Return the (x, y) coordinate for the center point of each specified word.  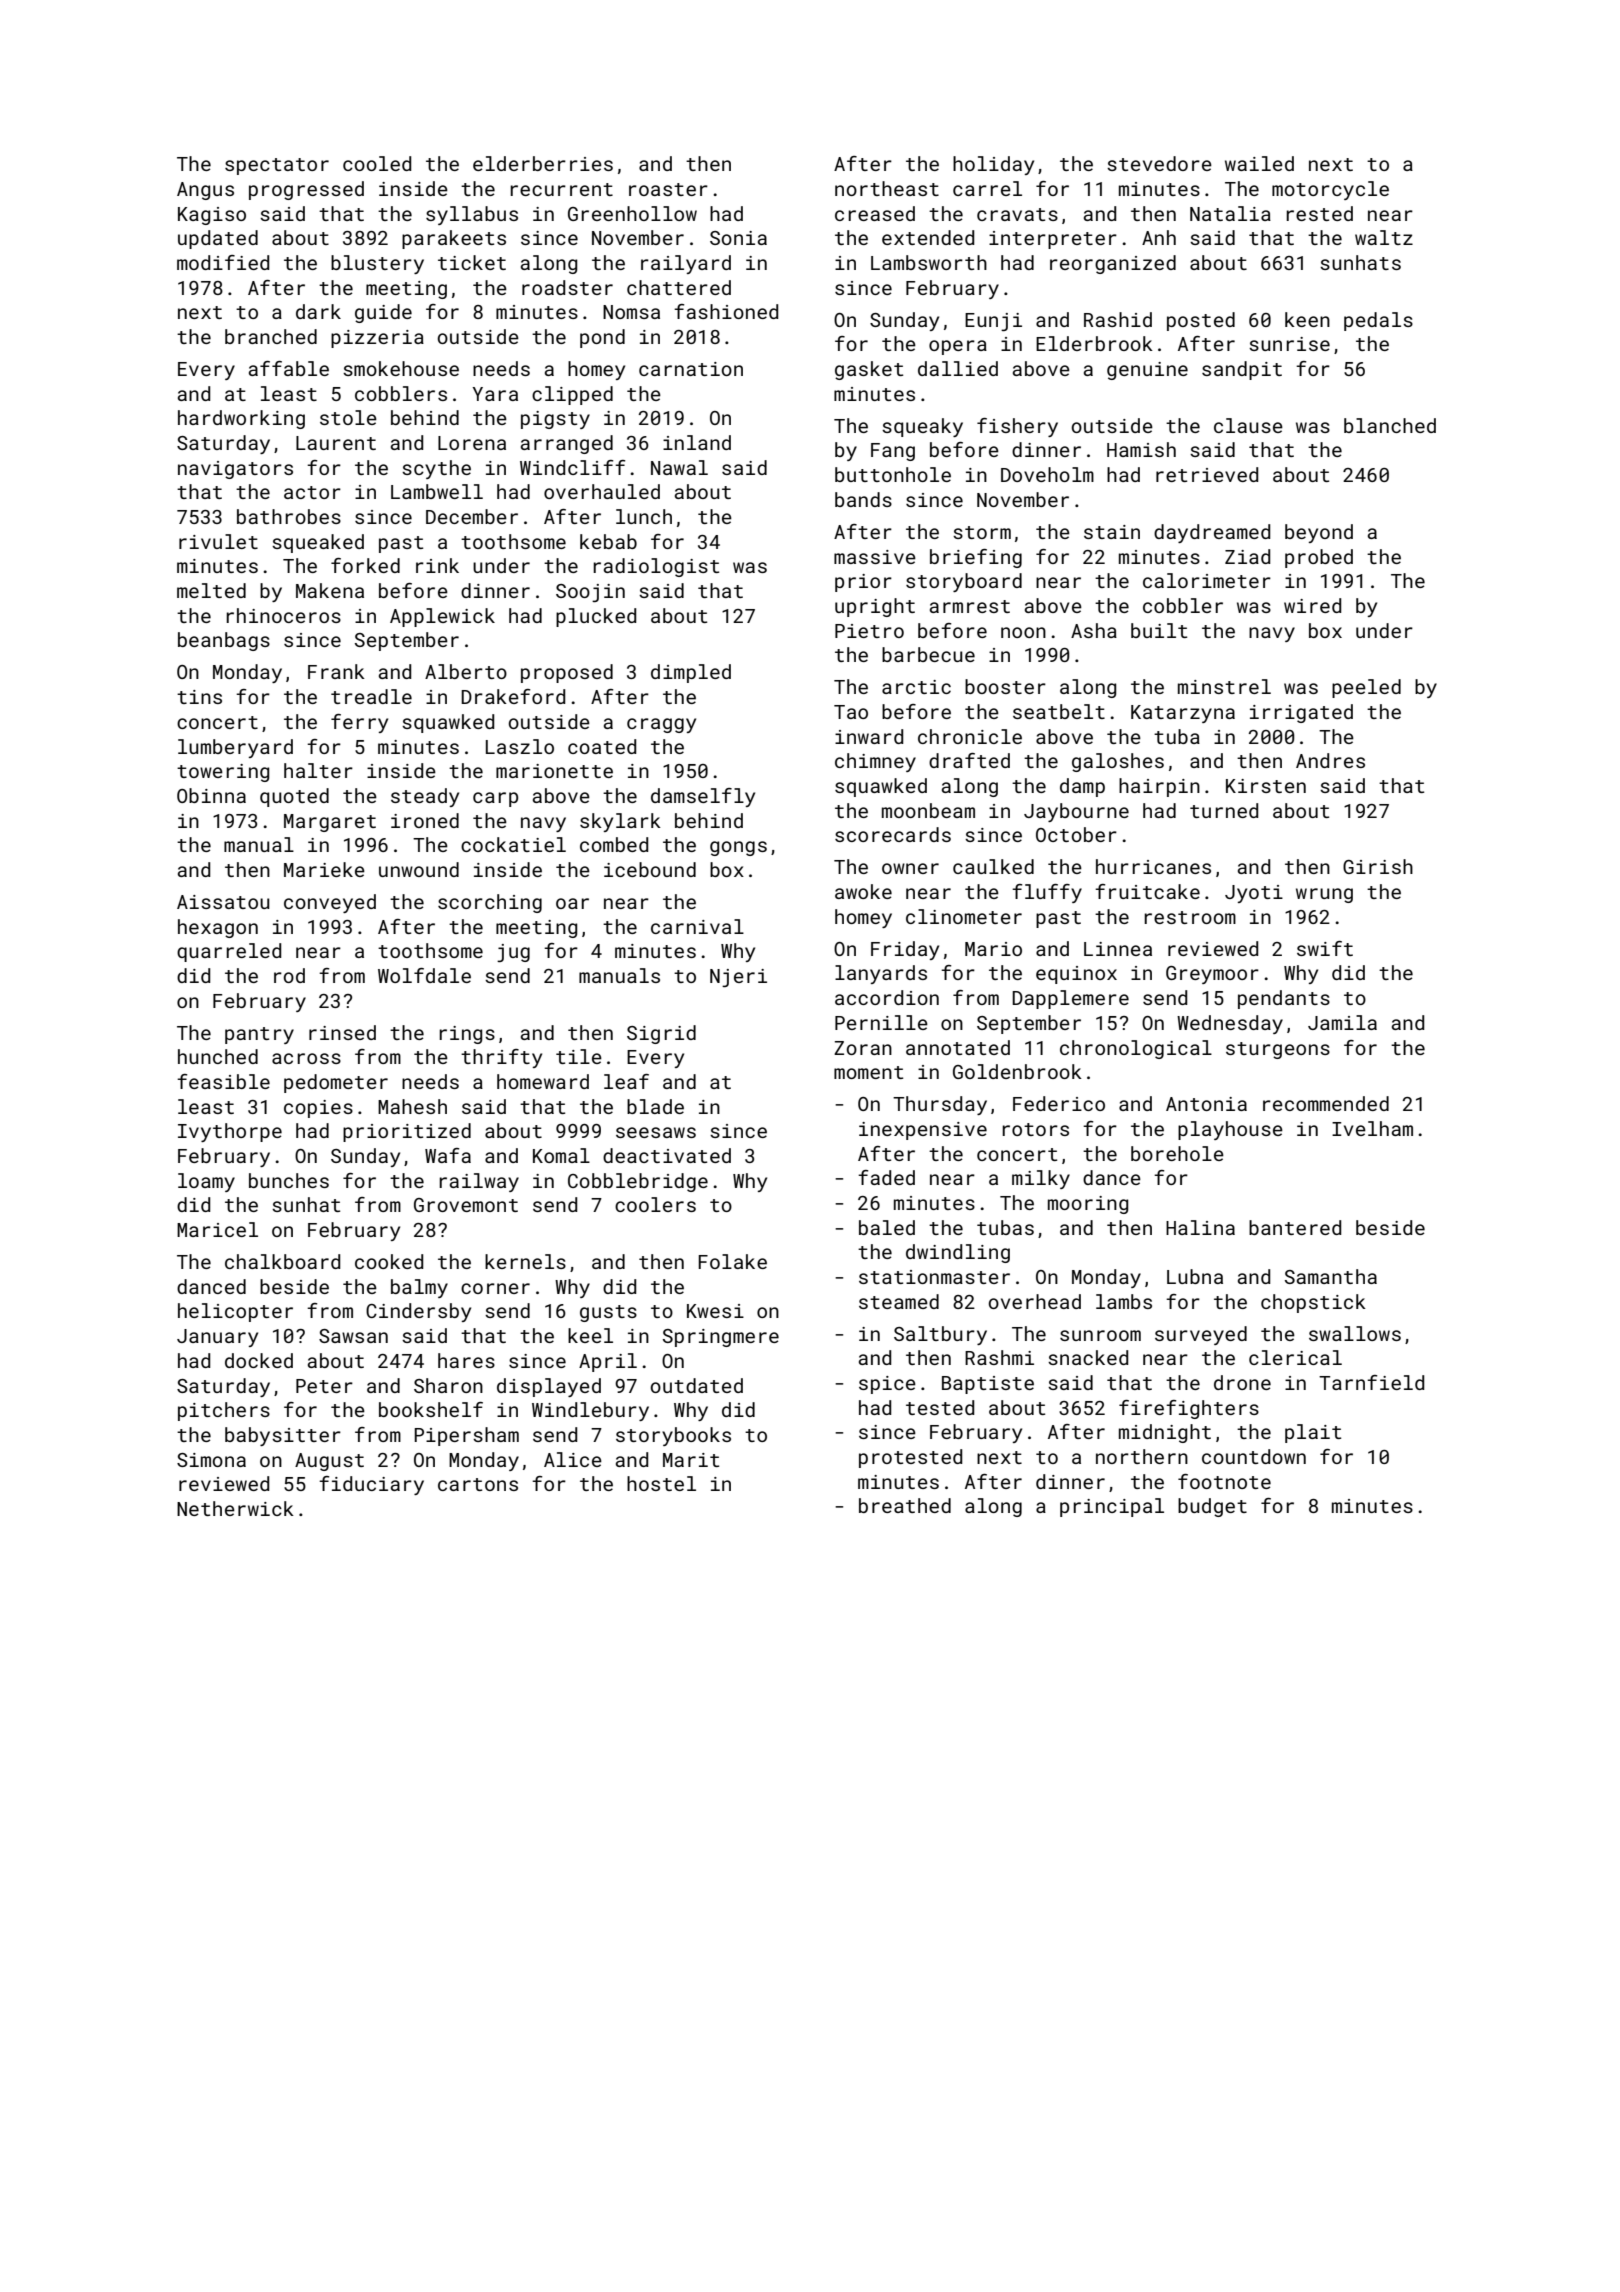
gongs (738, 848)
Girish (1378, 866)
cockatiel (513, 844)
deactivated (667, 1155)
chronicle (970, 736)
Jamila (1342, 1022)
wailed (1259, 163)
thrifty (501, 1058)
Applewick (442, 617)
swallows (1355, 1333)
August (329, 1462)
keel (590, 1335)
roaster (668, 189)
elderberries (543, 163)
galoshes (1118, 762)
